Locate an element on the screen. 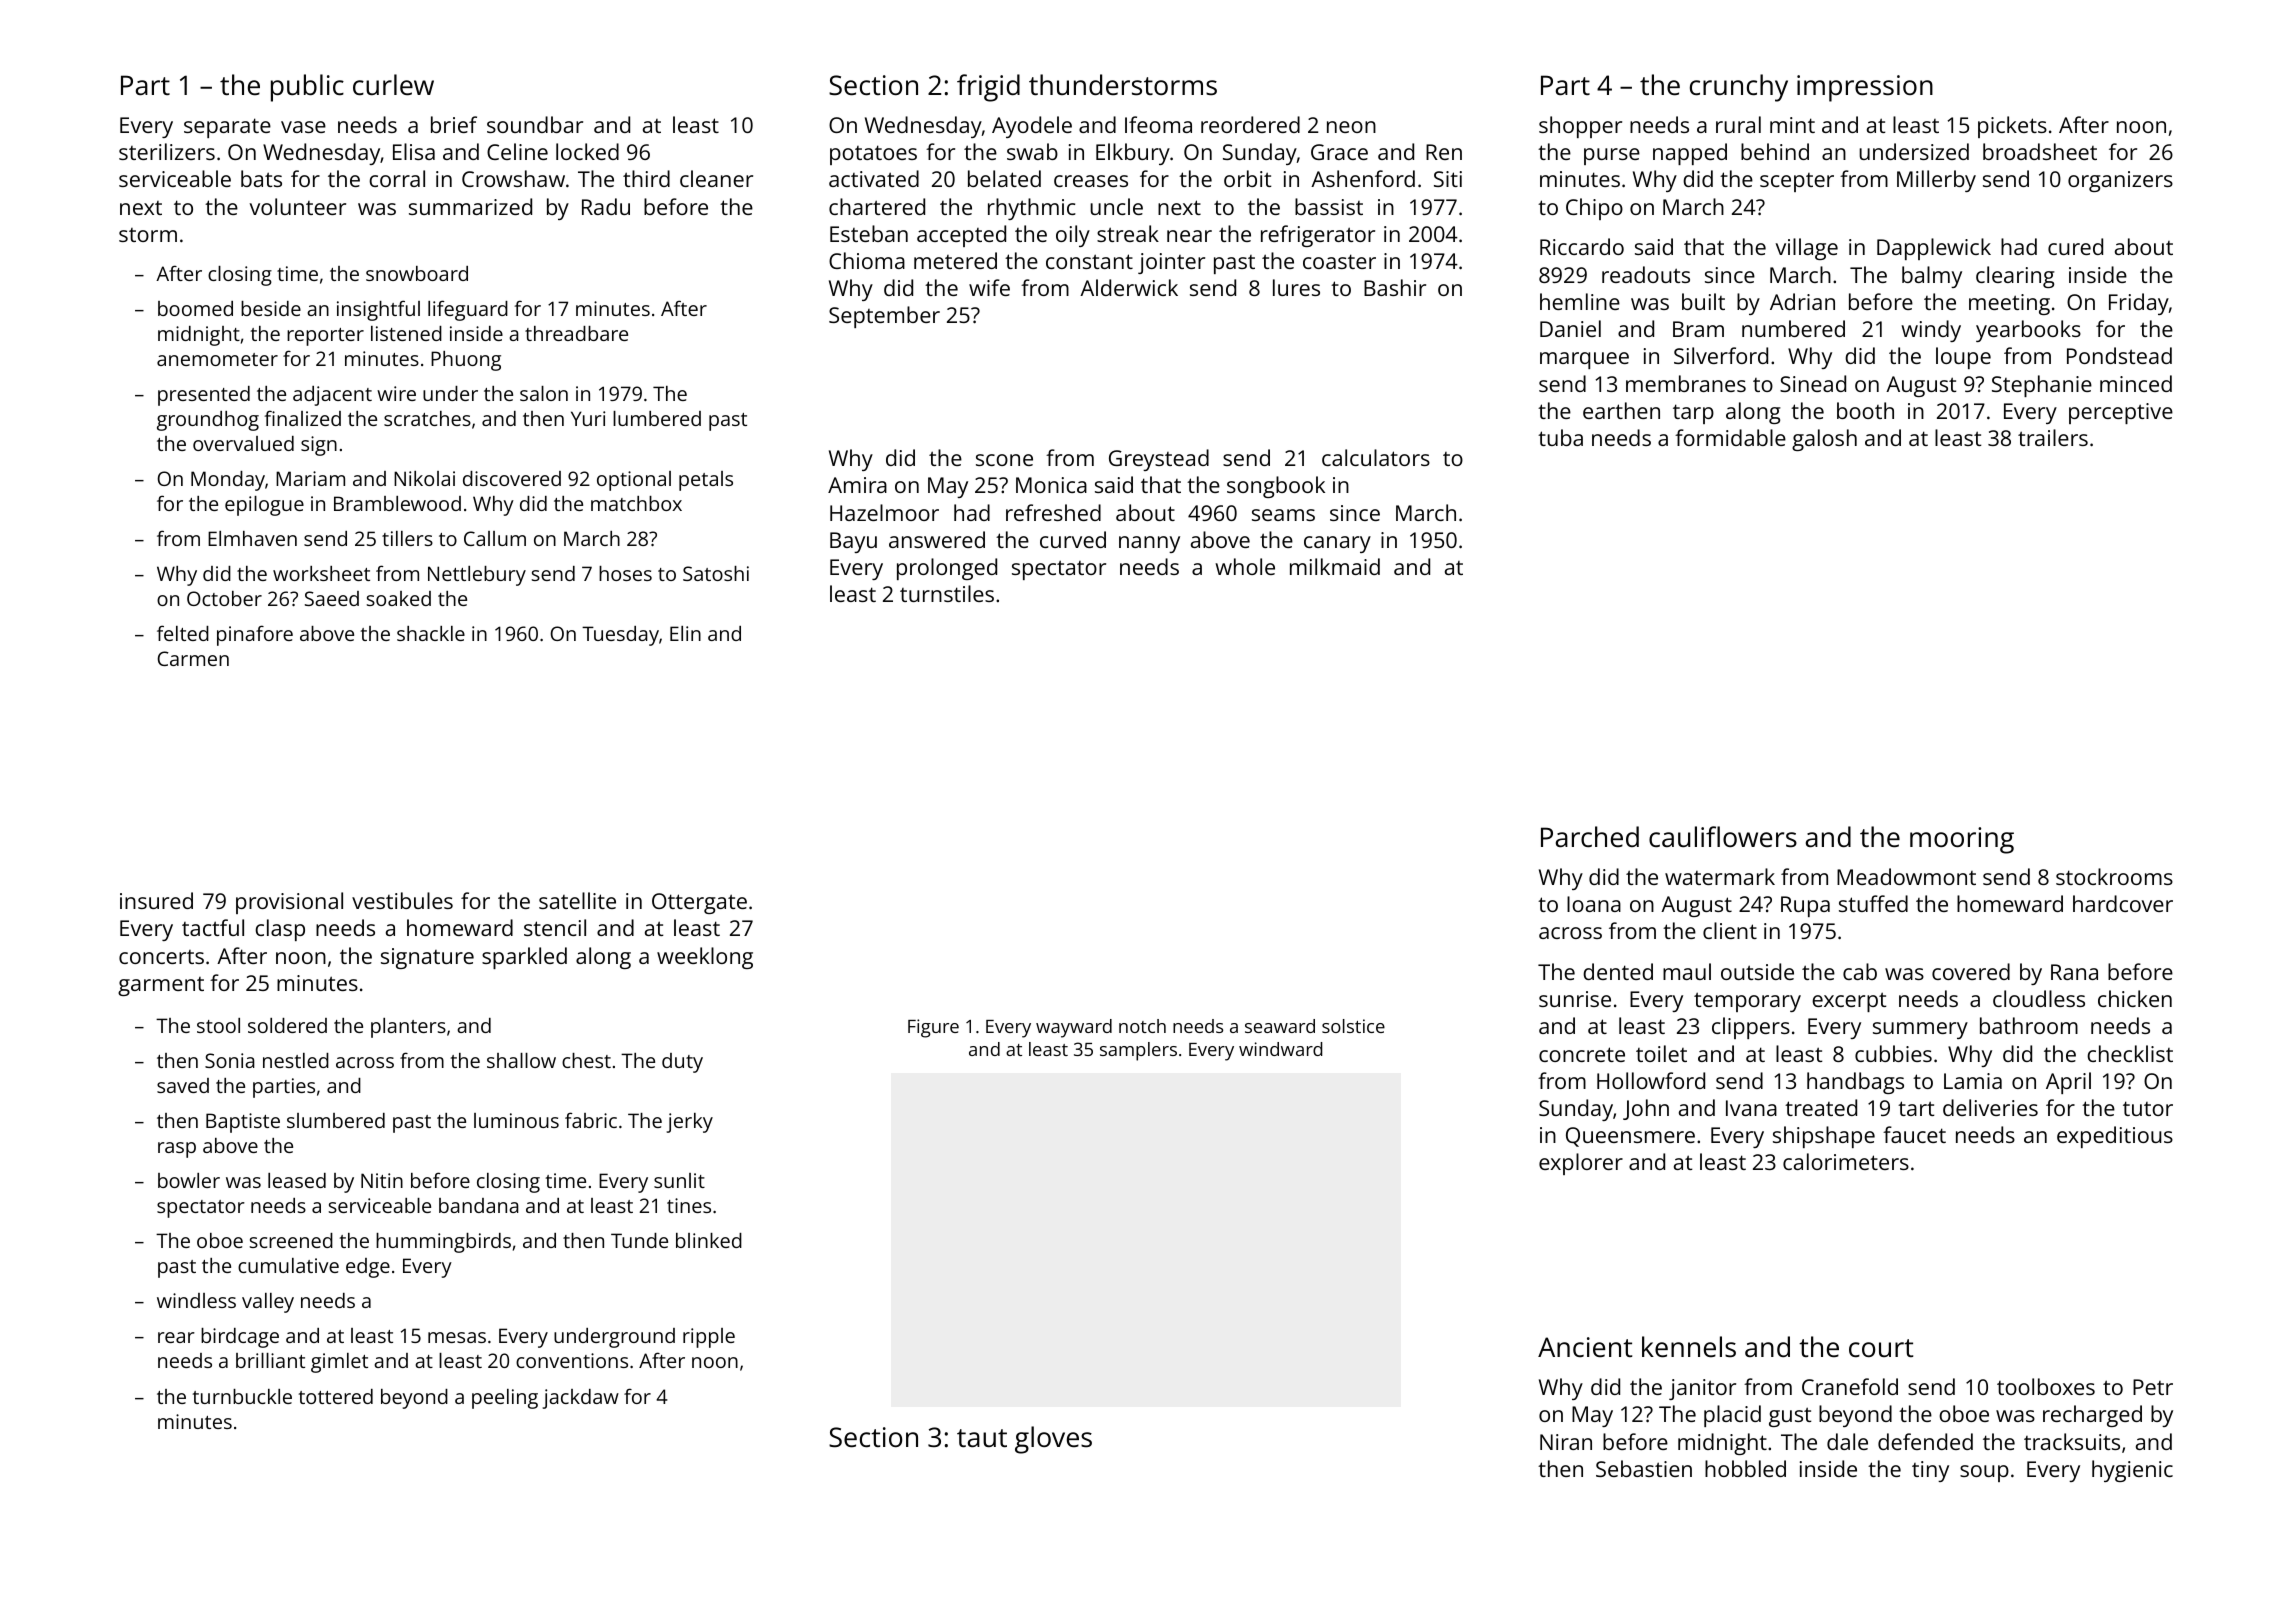  activated is located at coordinates (874, 178).
